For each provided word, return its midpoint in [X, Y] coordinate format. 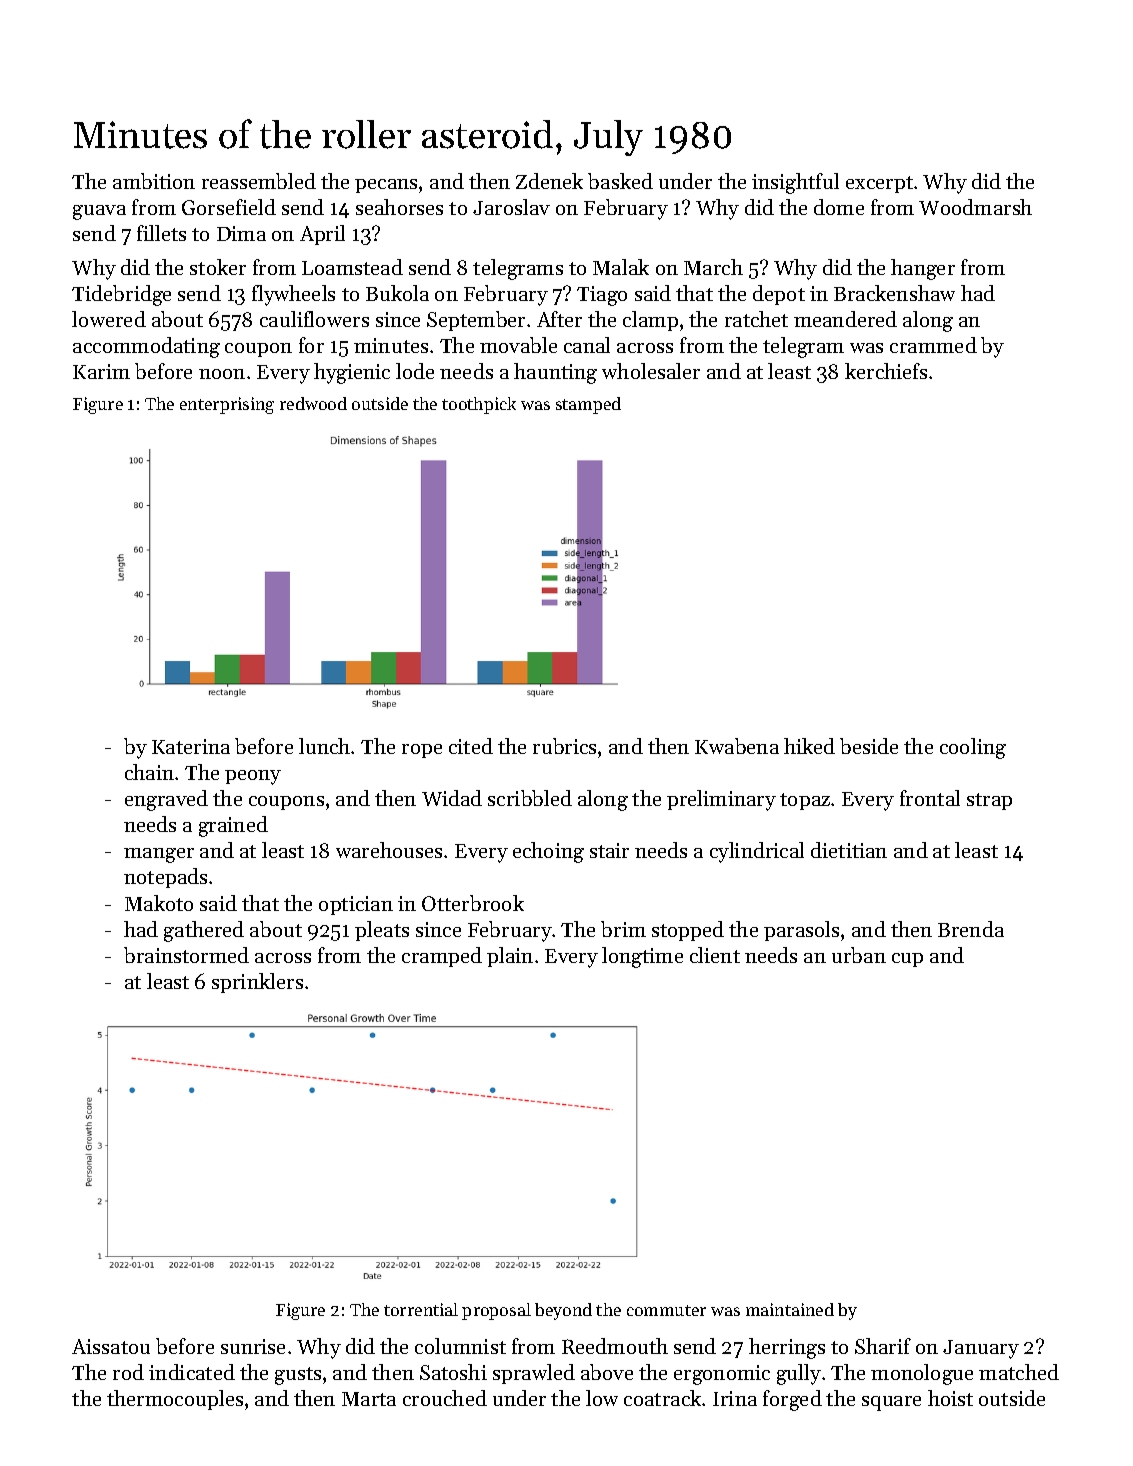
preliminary [721, 800]
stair [609, 850]
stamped [588, 405]
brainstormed [186, 955]
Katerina [191, 746]
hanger [923, 269]
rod [128, 1372]
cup [907, 960]
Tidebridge [121, 295]
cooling [973, 748]
